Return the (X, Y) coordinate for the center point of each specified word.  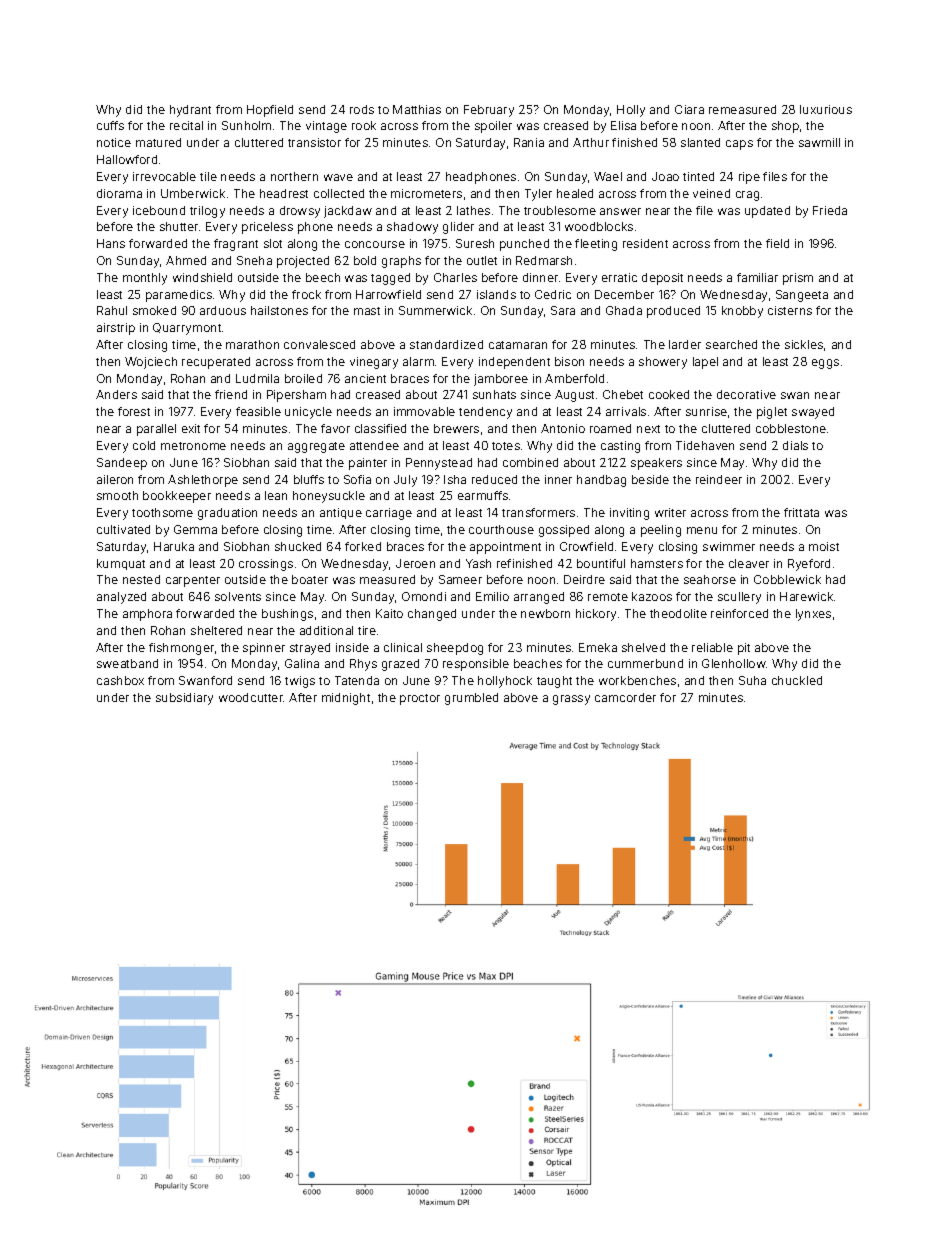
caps (739, 145)
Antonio (563, 428)
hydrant (190, 111)
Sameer (460, 579)
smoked (154, 310)
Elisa (623, 125)
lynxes (813, 615)
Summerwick (435, 310)
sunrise (706, 411)
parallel (156, 430)
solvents (238, 596)
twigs (300, 682)
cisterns (790, 310)
